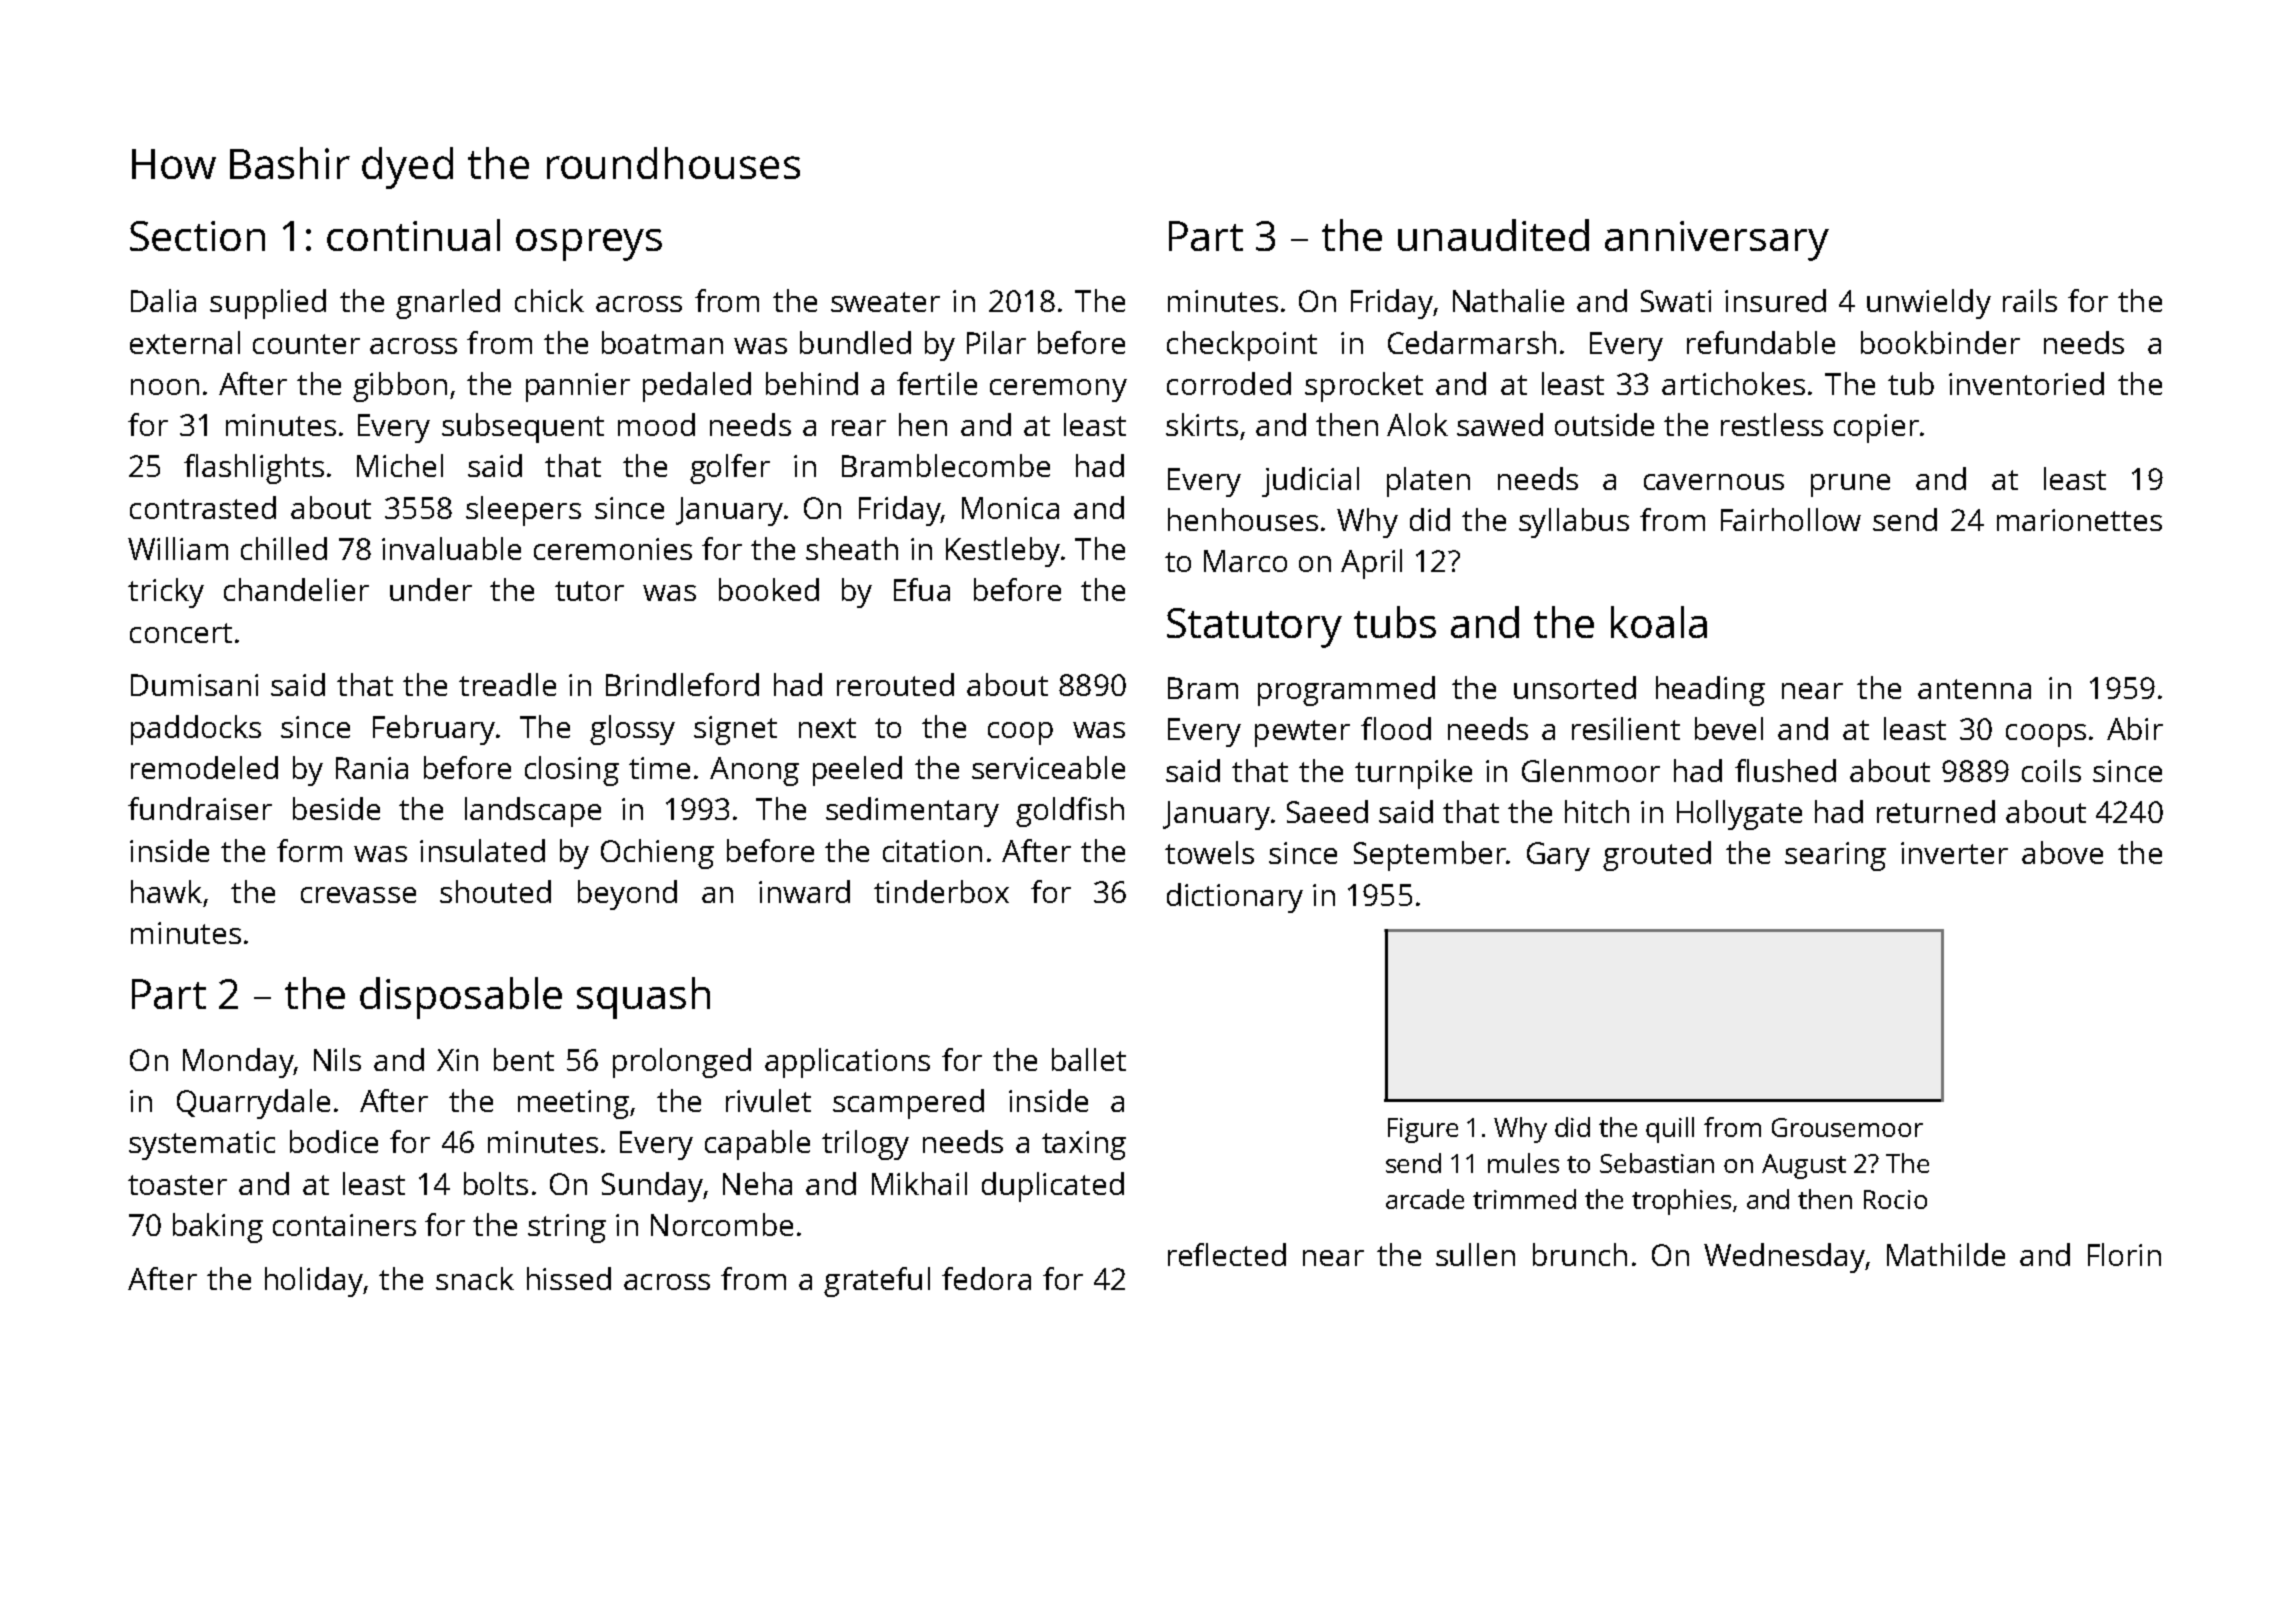 This screenshot has height=1620, width=2292. What do you see at coordinates (1574, 523) in the screenshot?
I see `syllabus` at bounding box center [1574, 523].
